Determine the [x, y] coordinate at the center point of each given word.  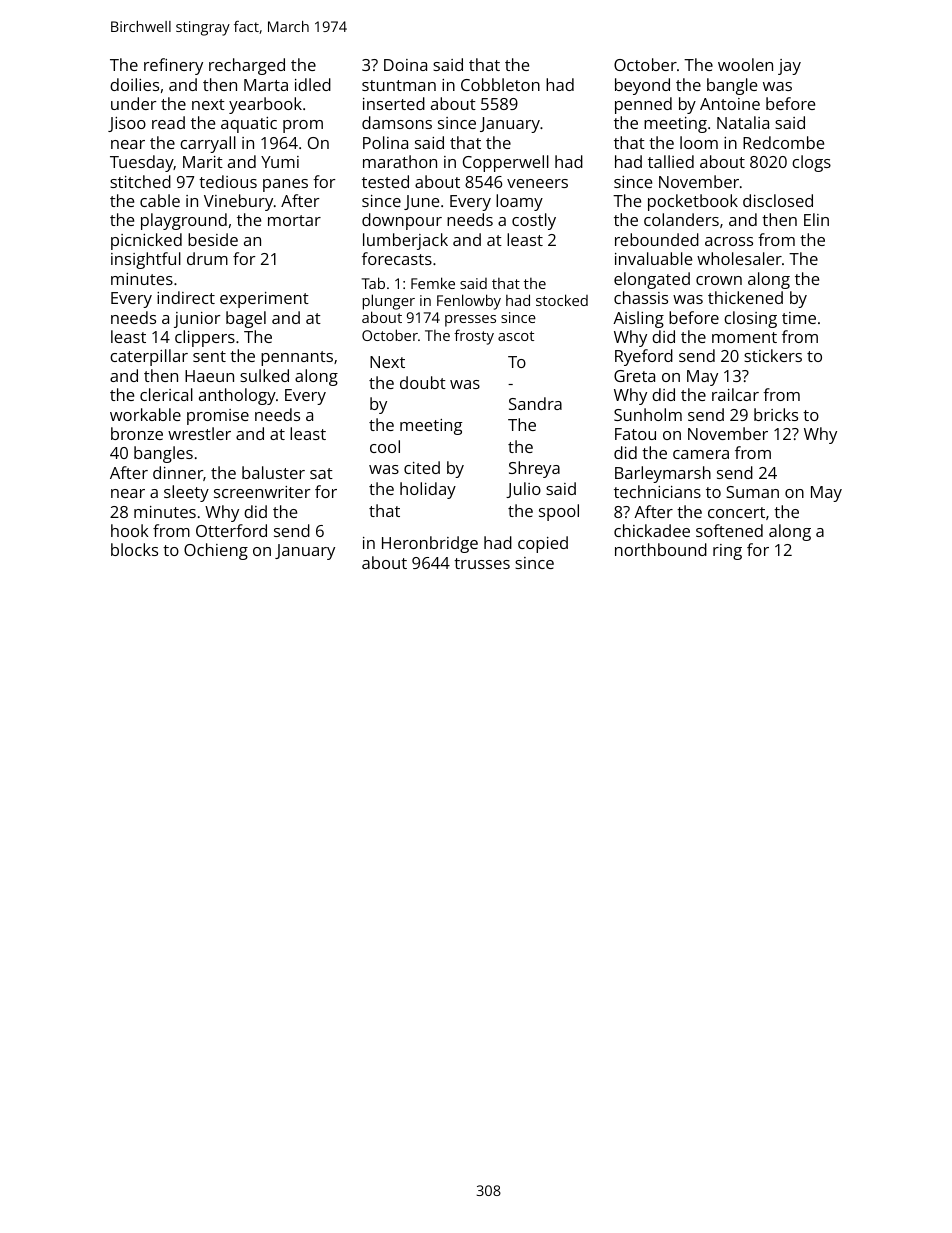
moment [744, 337]
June [421, 202]
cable [160, 200]
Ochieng [216, 551]
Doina [405, 65]
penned [643, 105]
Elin [816, 219]
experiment [264, 300]
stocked [562, 300]
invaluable [653, 258]
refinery [173, 66]
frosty [474, 337]
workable [145, 414]
